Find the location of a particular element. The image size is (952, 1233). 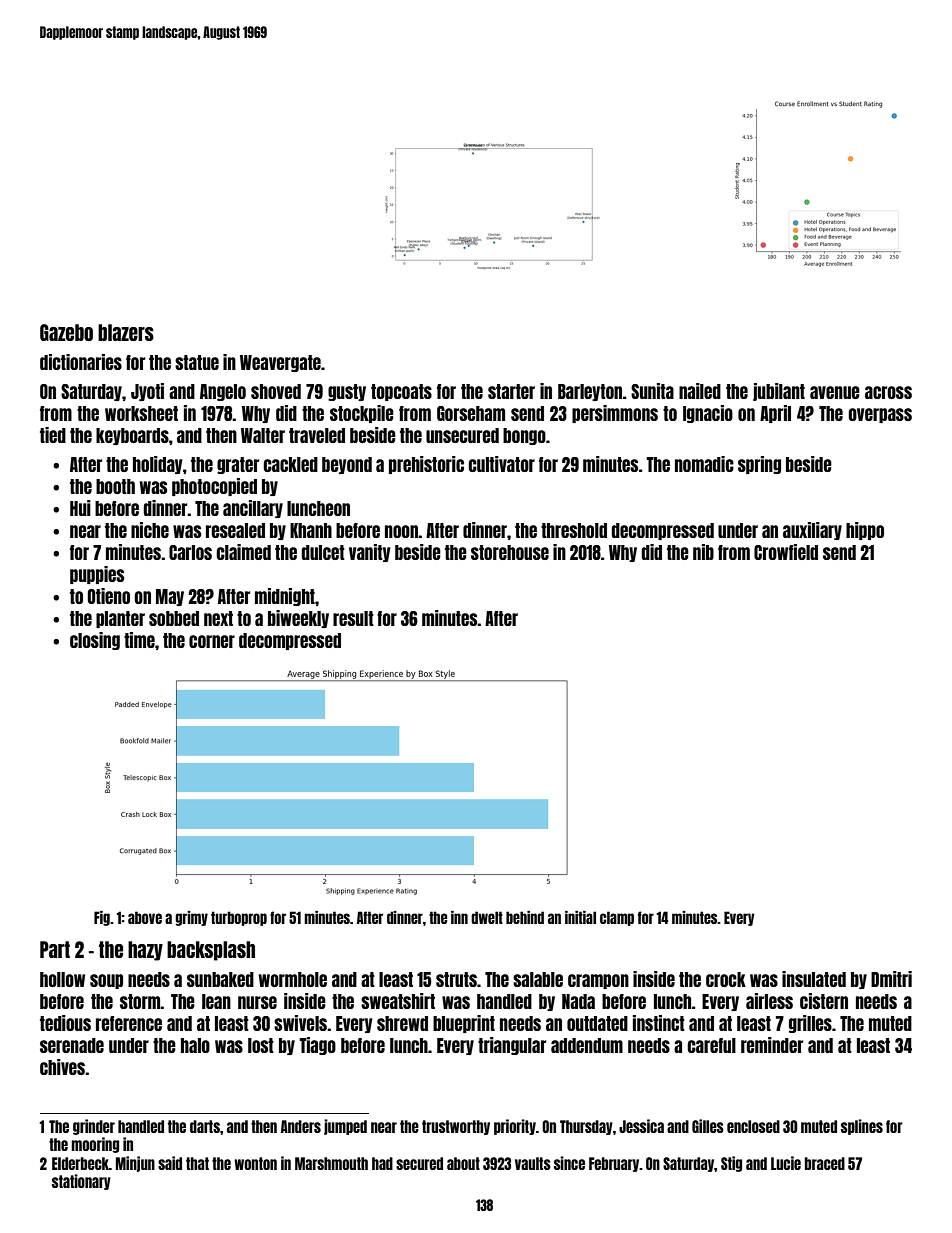

grilles is located at coordinates (810, 1024).
